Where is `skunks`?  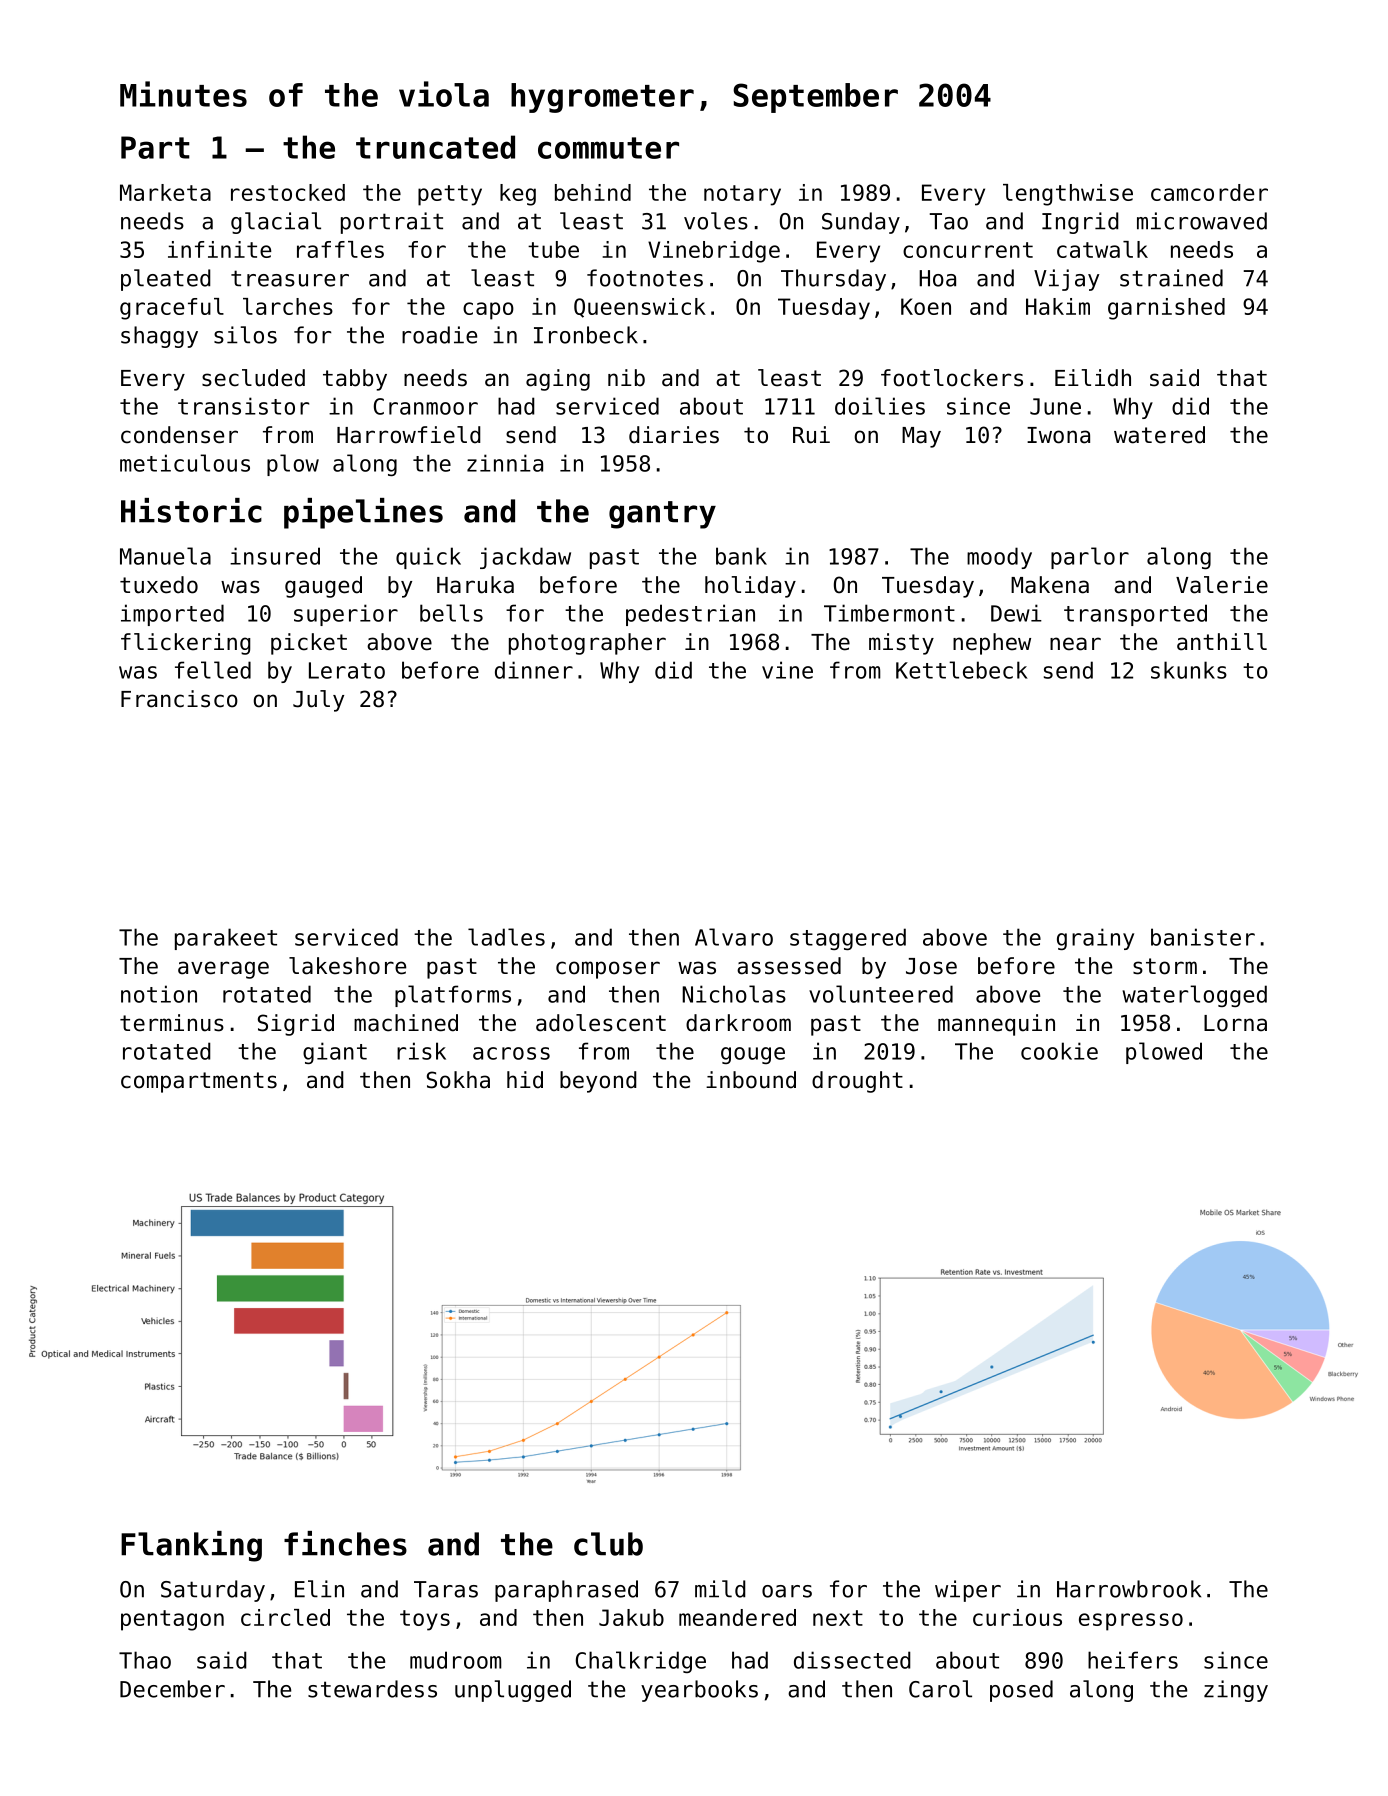
skunks is located at coordinates (1189, 670).
